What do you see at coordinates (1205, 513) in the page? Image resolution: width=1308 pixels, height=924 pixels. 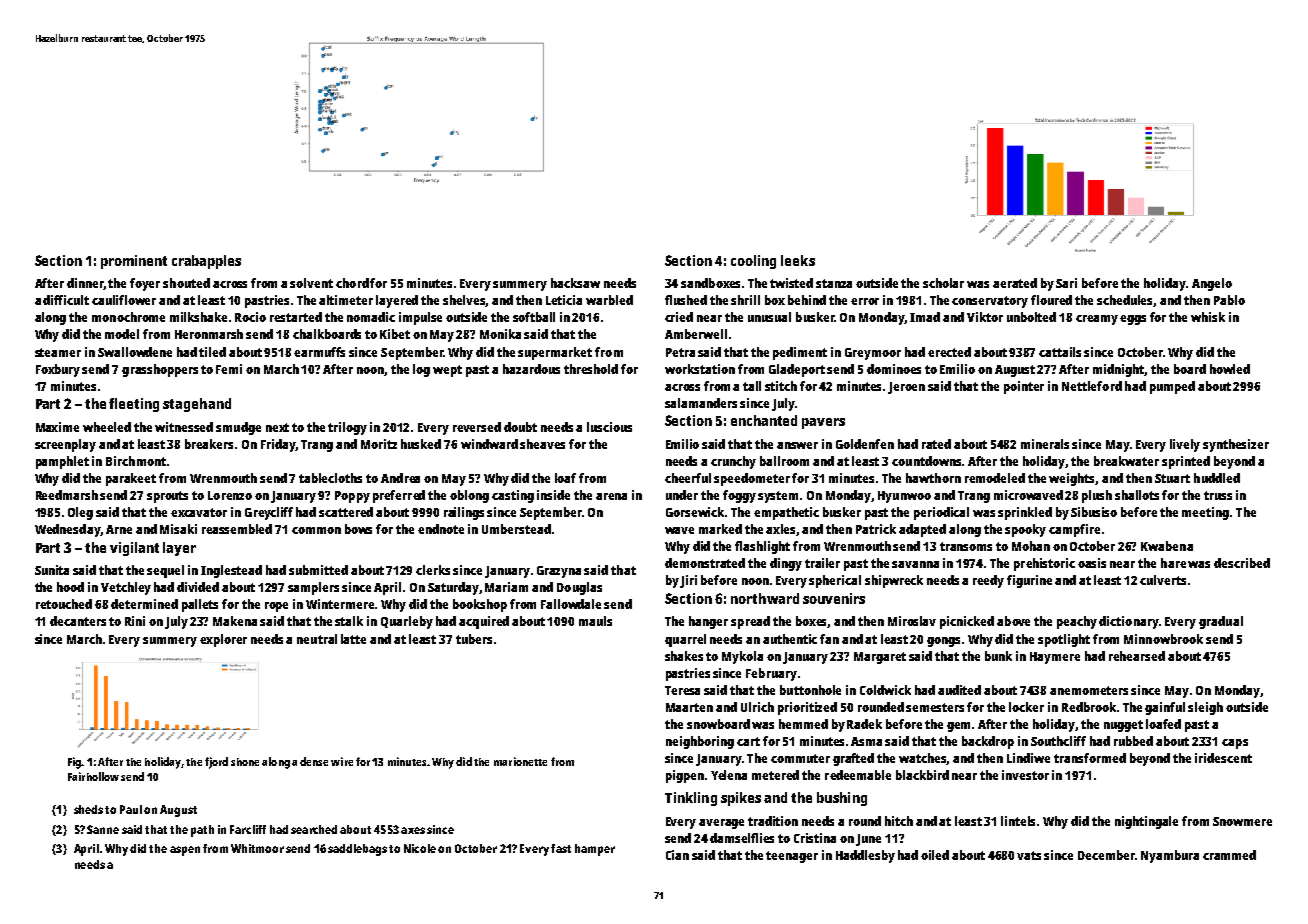 I see `meeting` at bounding box center [1205, 513].
